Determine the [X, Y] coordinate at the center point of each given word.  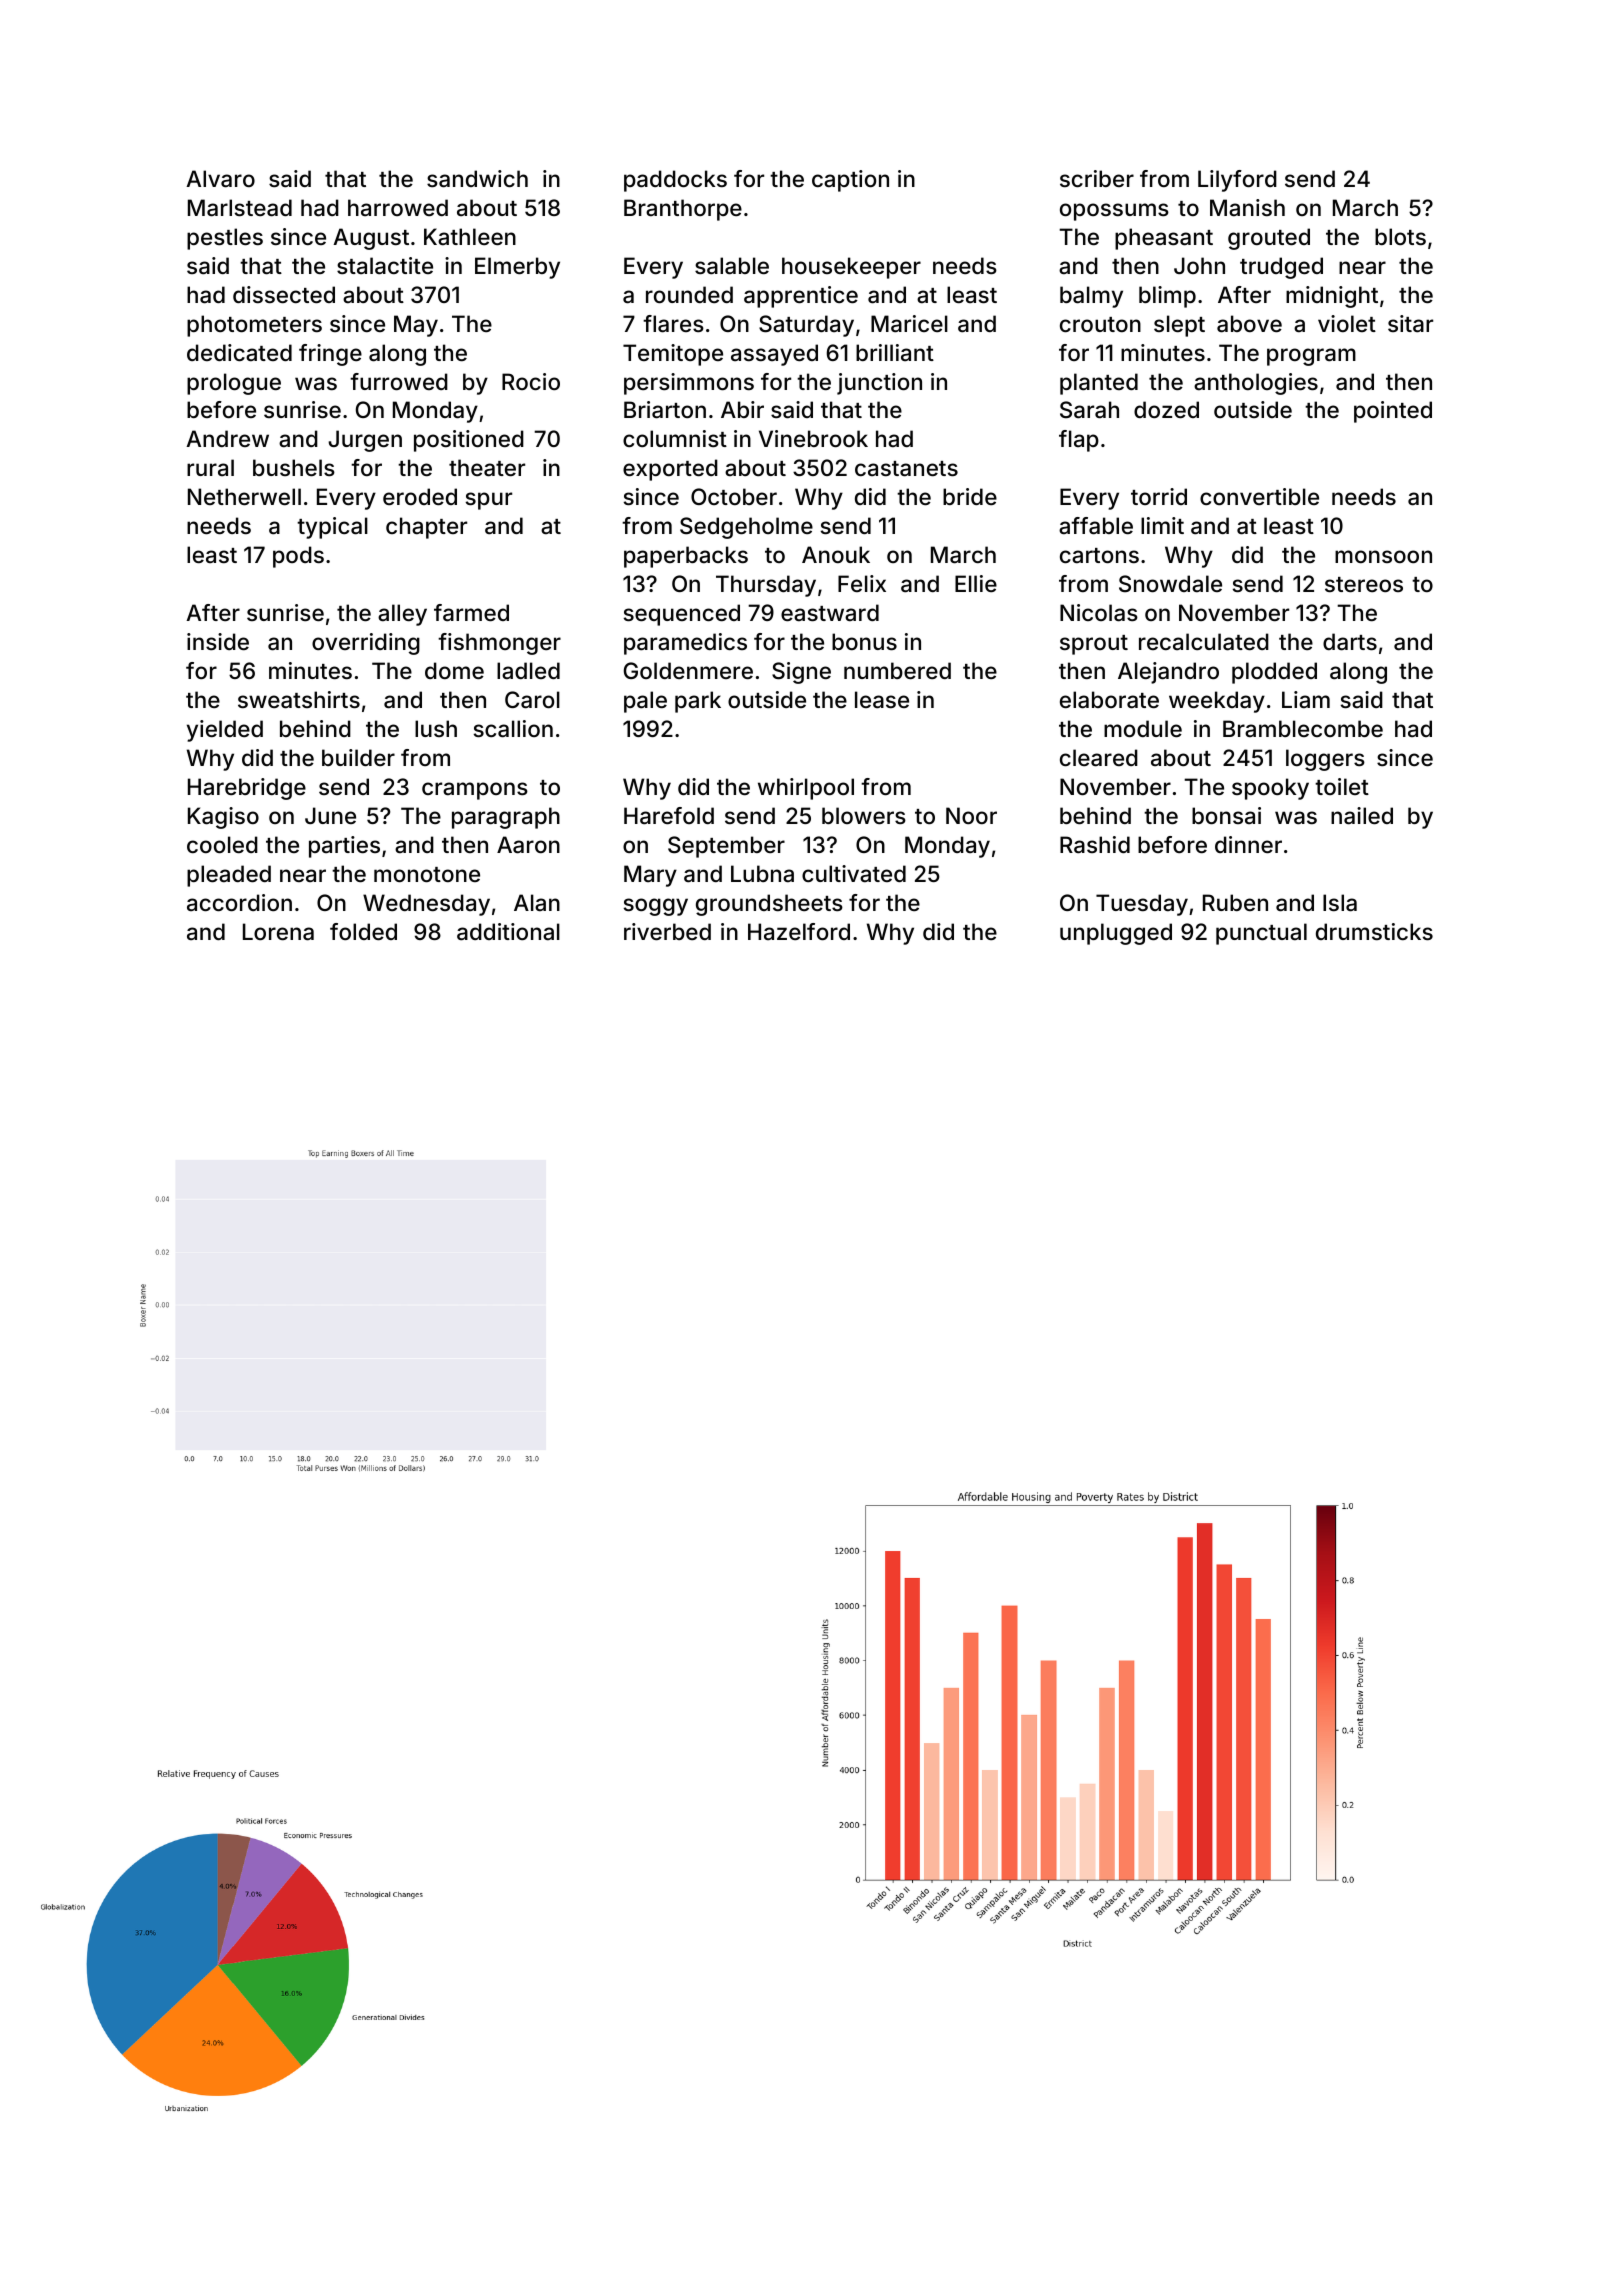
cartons [1099, 556]
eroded [420, 496]
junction [879, 384]
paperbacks [686, 557]
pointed [1393, 412]
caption [850, 181]
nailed [1362, 816]
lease [882, 700]
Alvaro [220, 179]
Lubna [762, 874]
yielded [225, 731]
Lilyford [1237, 181]
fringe [330, 355]
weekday [1217, 702]
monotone [427, 874]
